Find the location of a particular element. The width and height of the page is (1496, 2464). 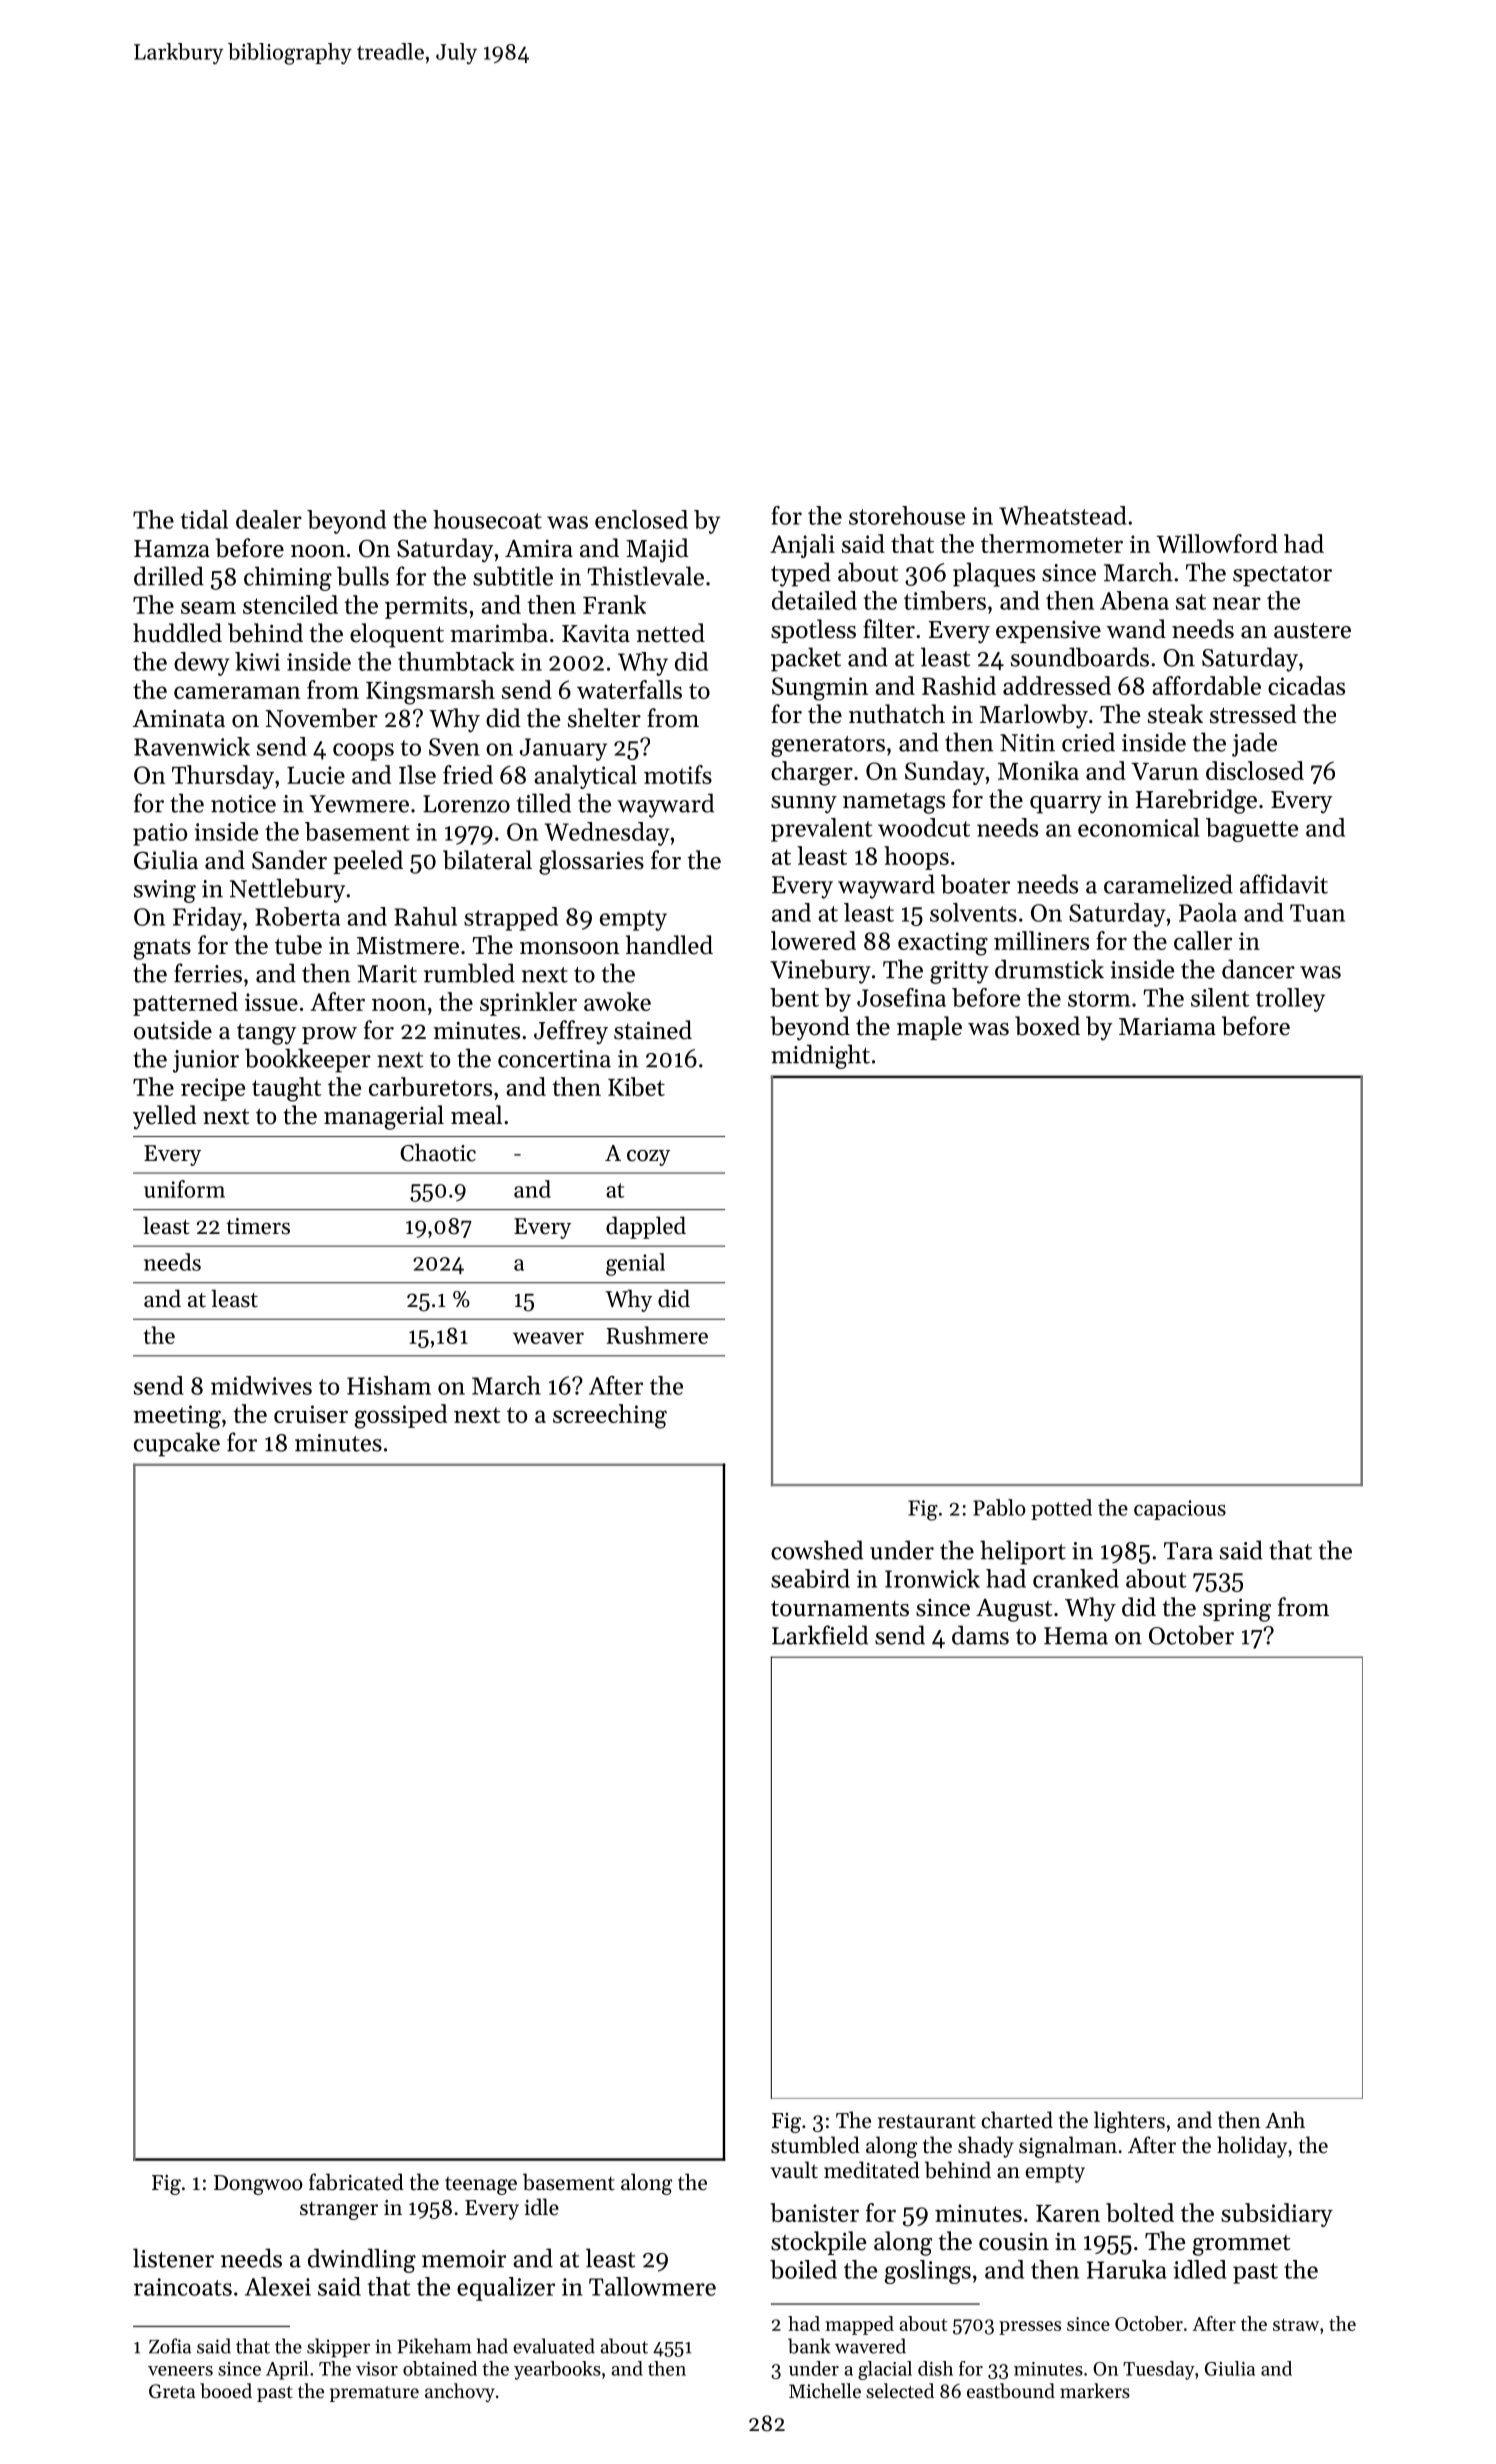

midnight is located at coordinates (820, 1056).
